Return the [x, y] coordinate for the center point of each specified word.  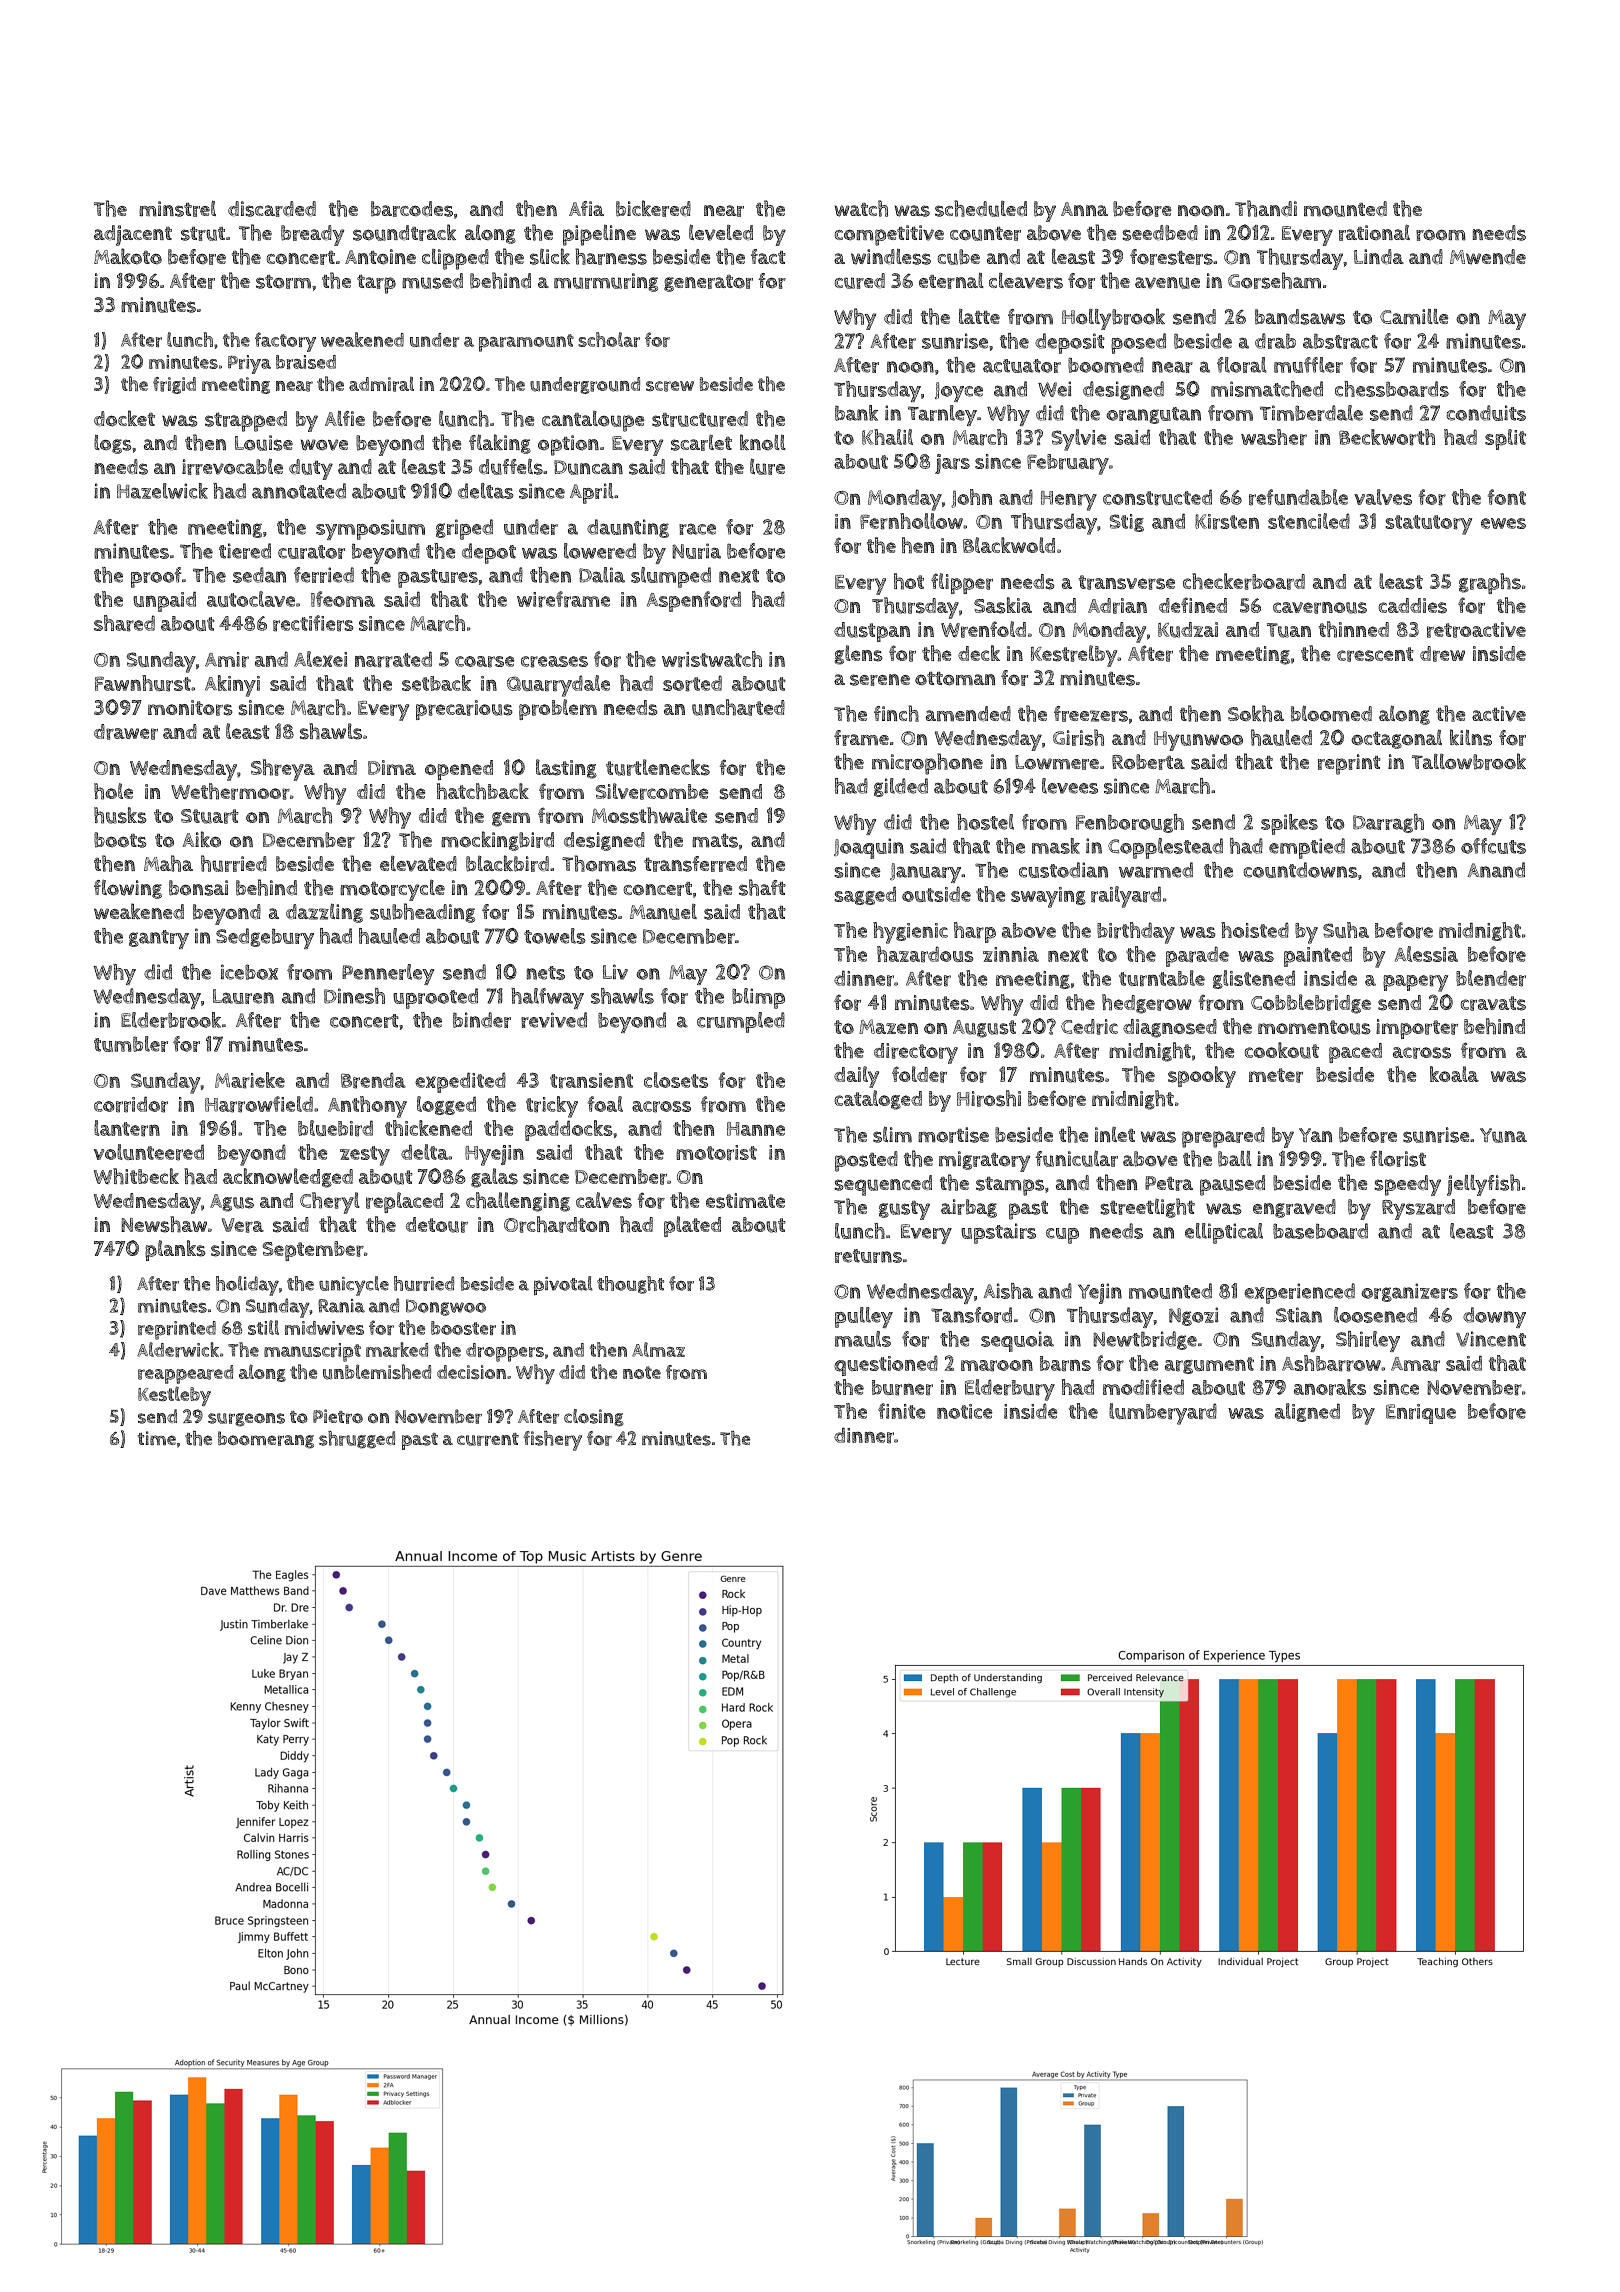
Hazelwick [162, 491]
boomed [1106, 365]
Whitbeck [136, 1176]
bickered [653, 208]
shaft [762, 887]
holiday [247, 1286]
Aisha [1008, 1291]
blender [1491, 978]
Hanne [756, 1129]
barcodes [412, 209]
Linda [1379, 256]
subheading [422, 913]
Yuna [1503, 1135]
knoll [763, 442]
